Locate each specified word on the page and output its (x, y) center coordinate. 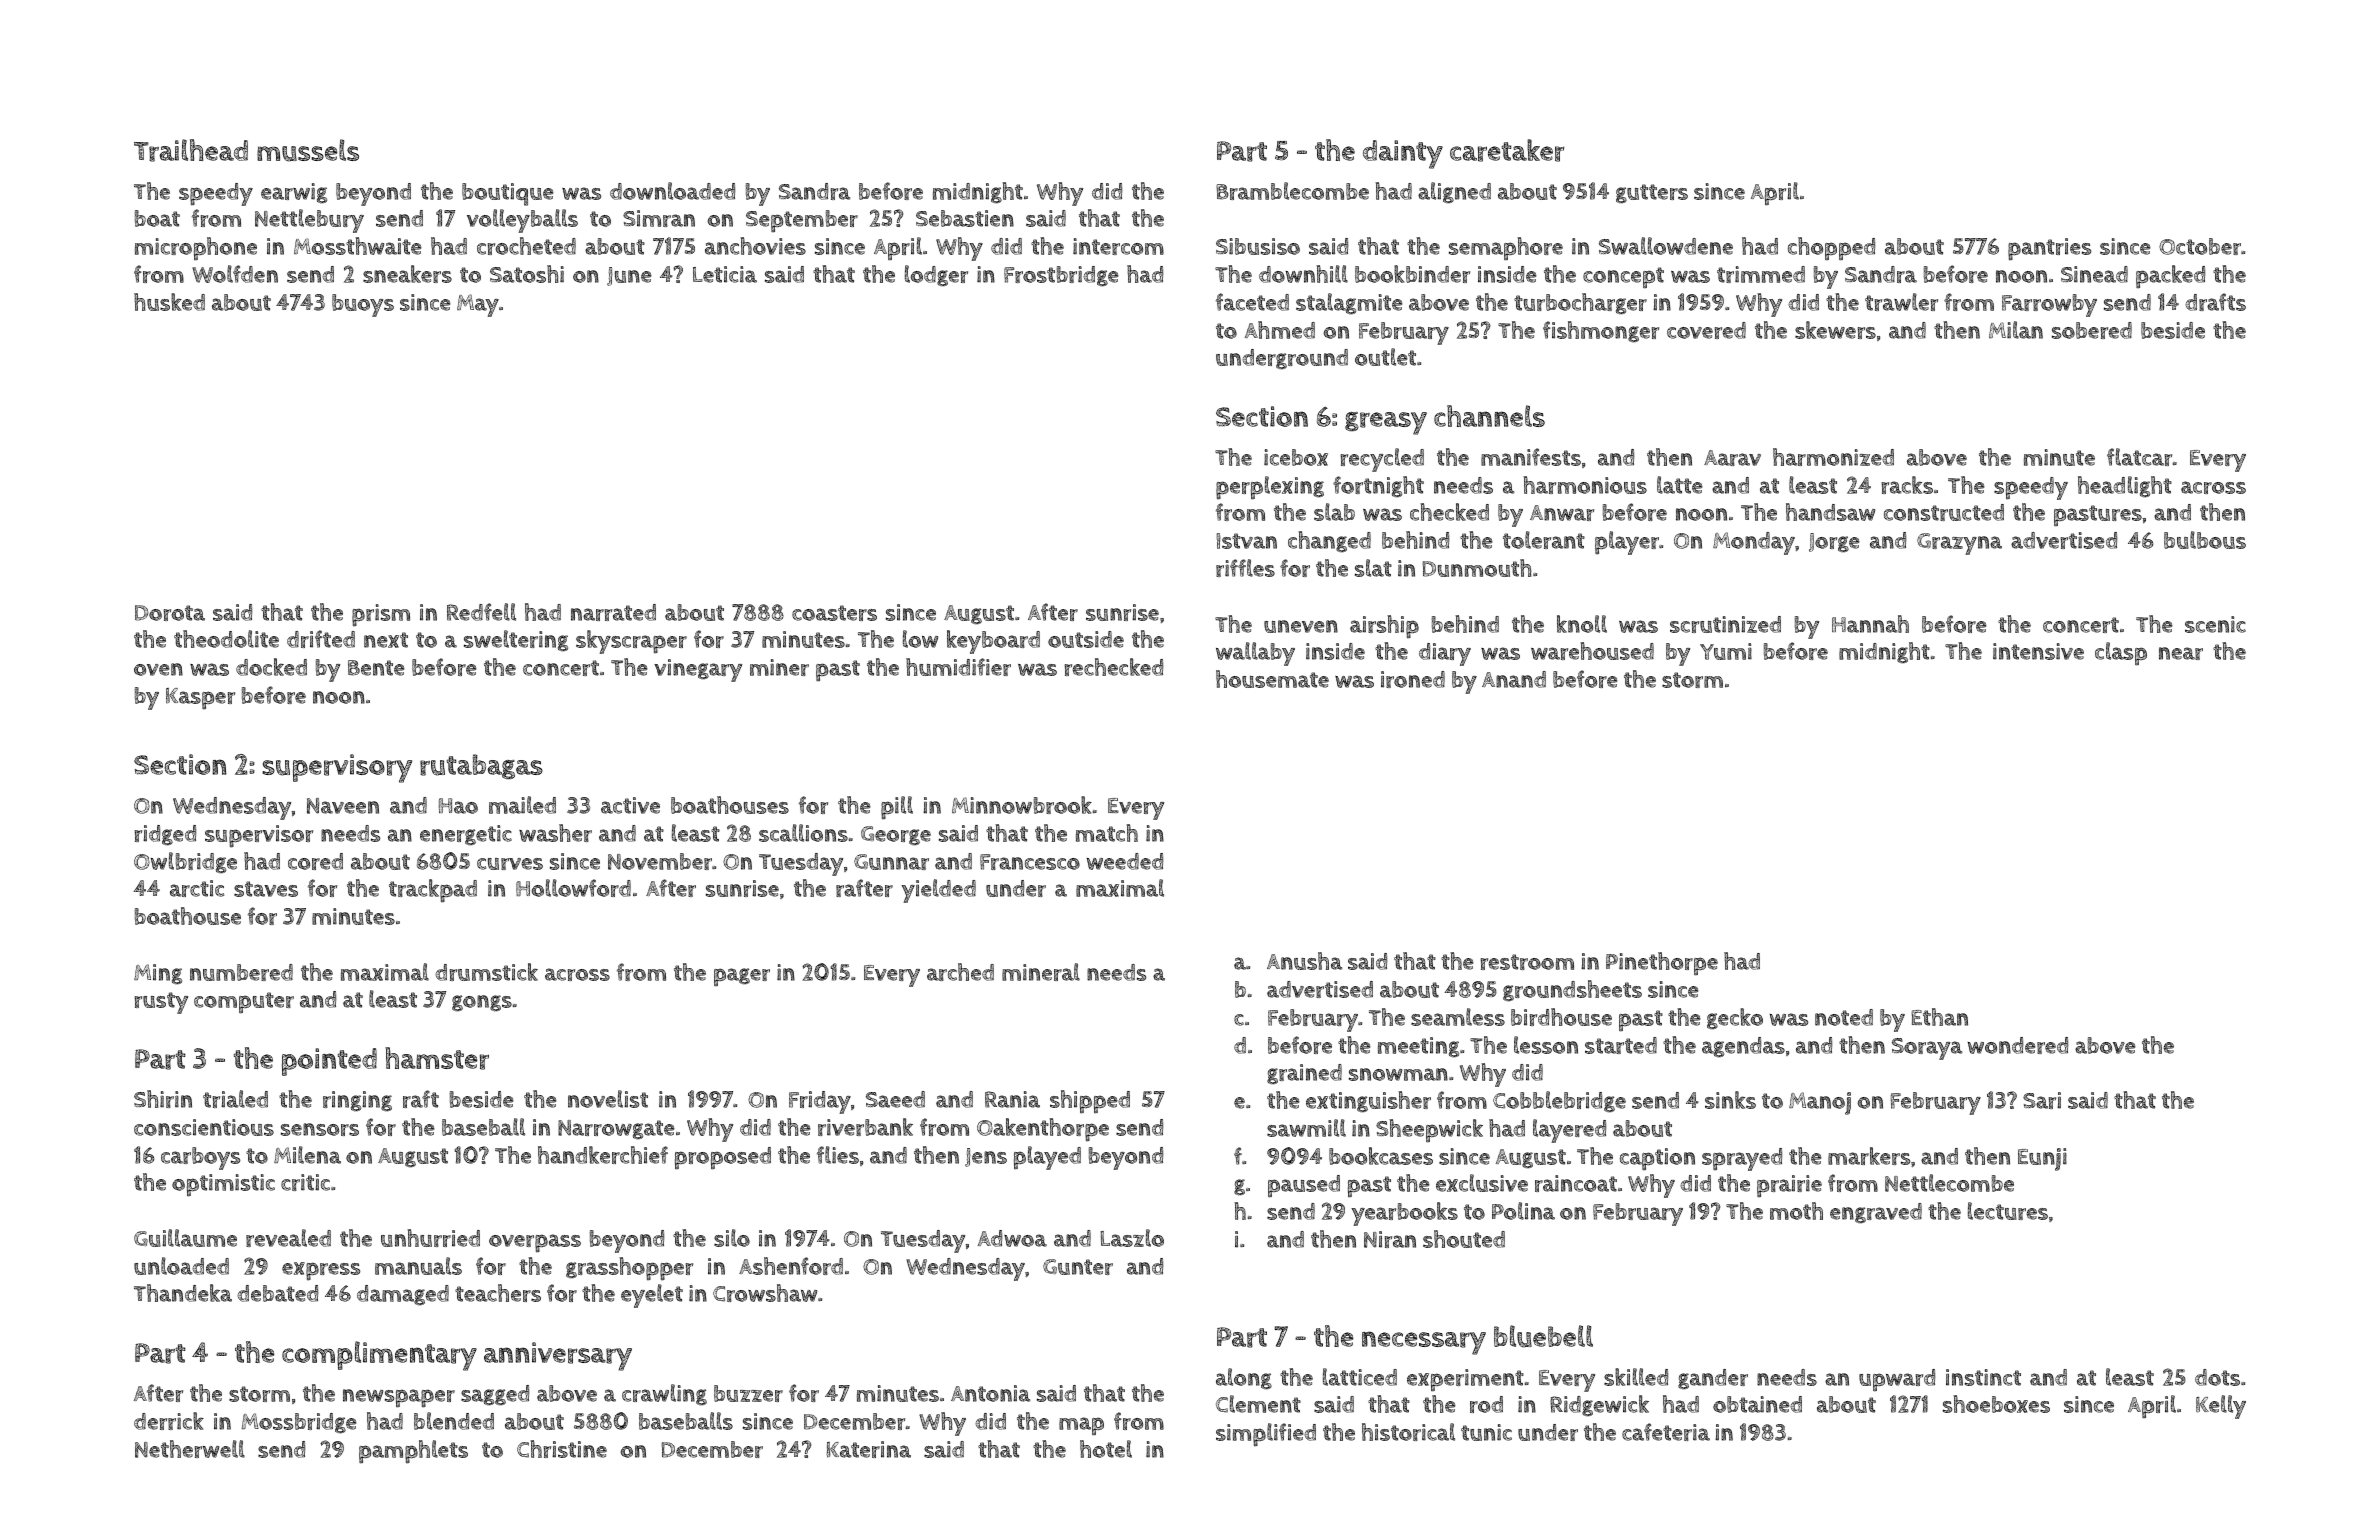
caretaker (1507, 150)
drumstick (486, 972)
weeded (1125, 861)
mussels (308, 150)
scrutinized (1725, 624)
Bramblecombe (1292, 191)
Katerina (868, 1449)
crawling (664, 1394)
